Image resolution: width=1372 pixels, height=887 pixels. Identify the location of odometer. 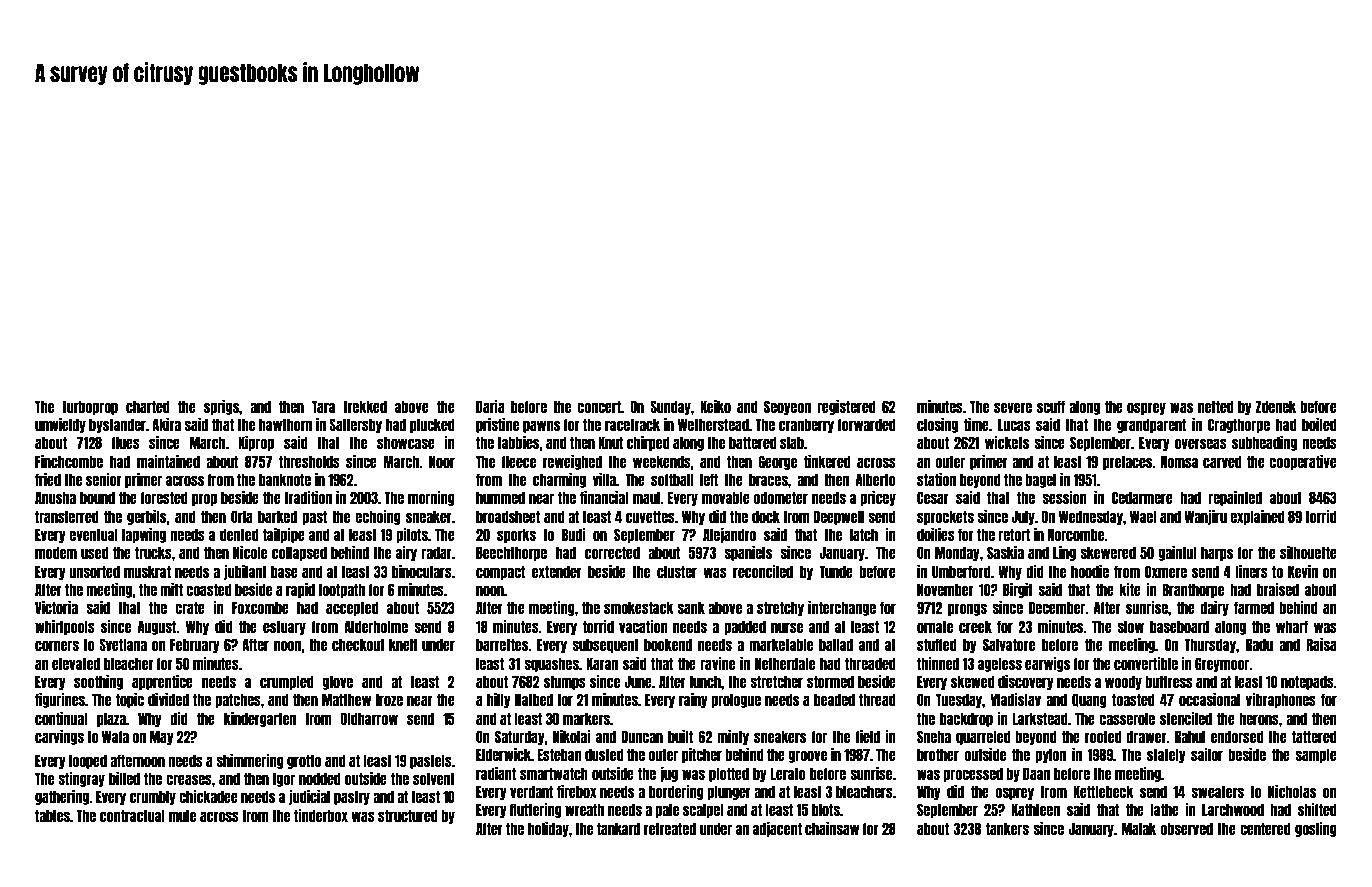
(780, 497).
